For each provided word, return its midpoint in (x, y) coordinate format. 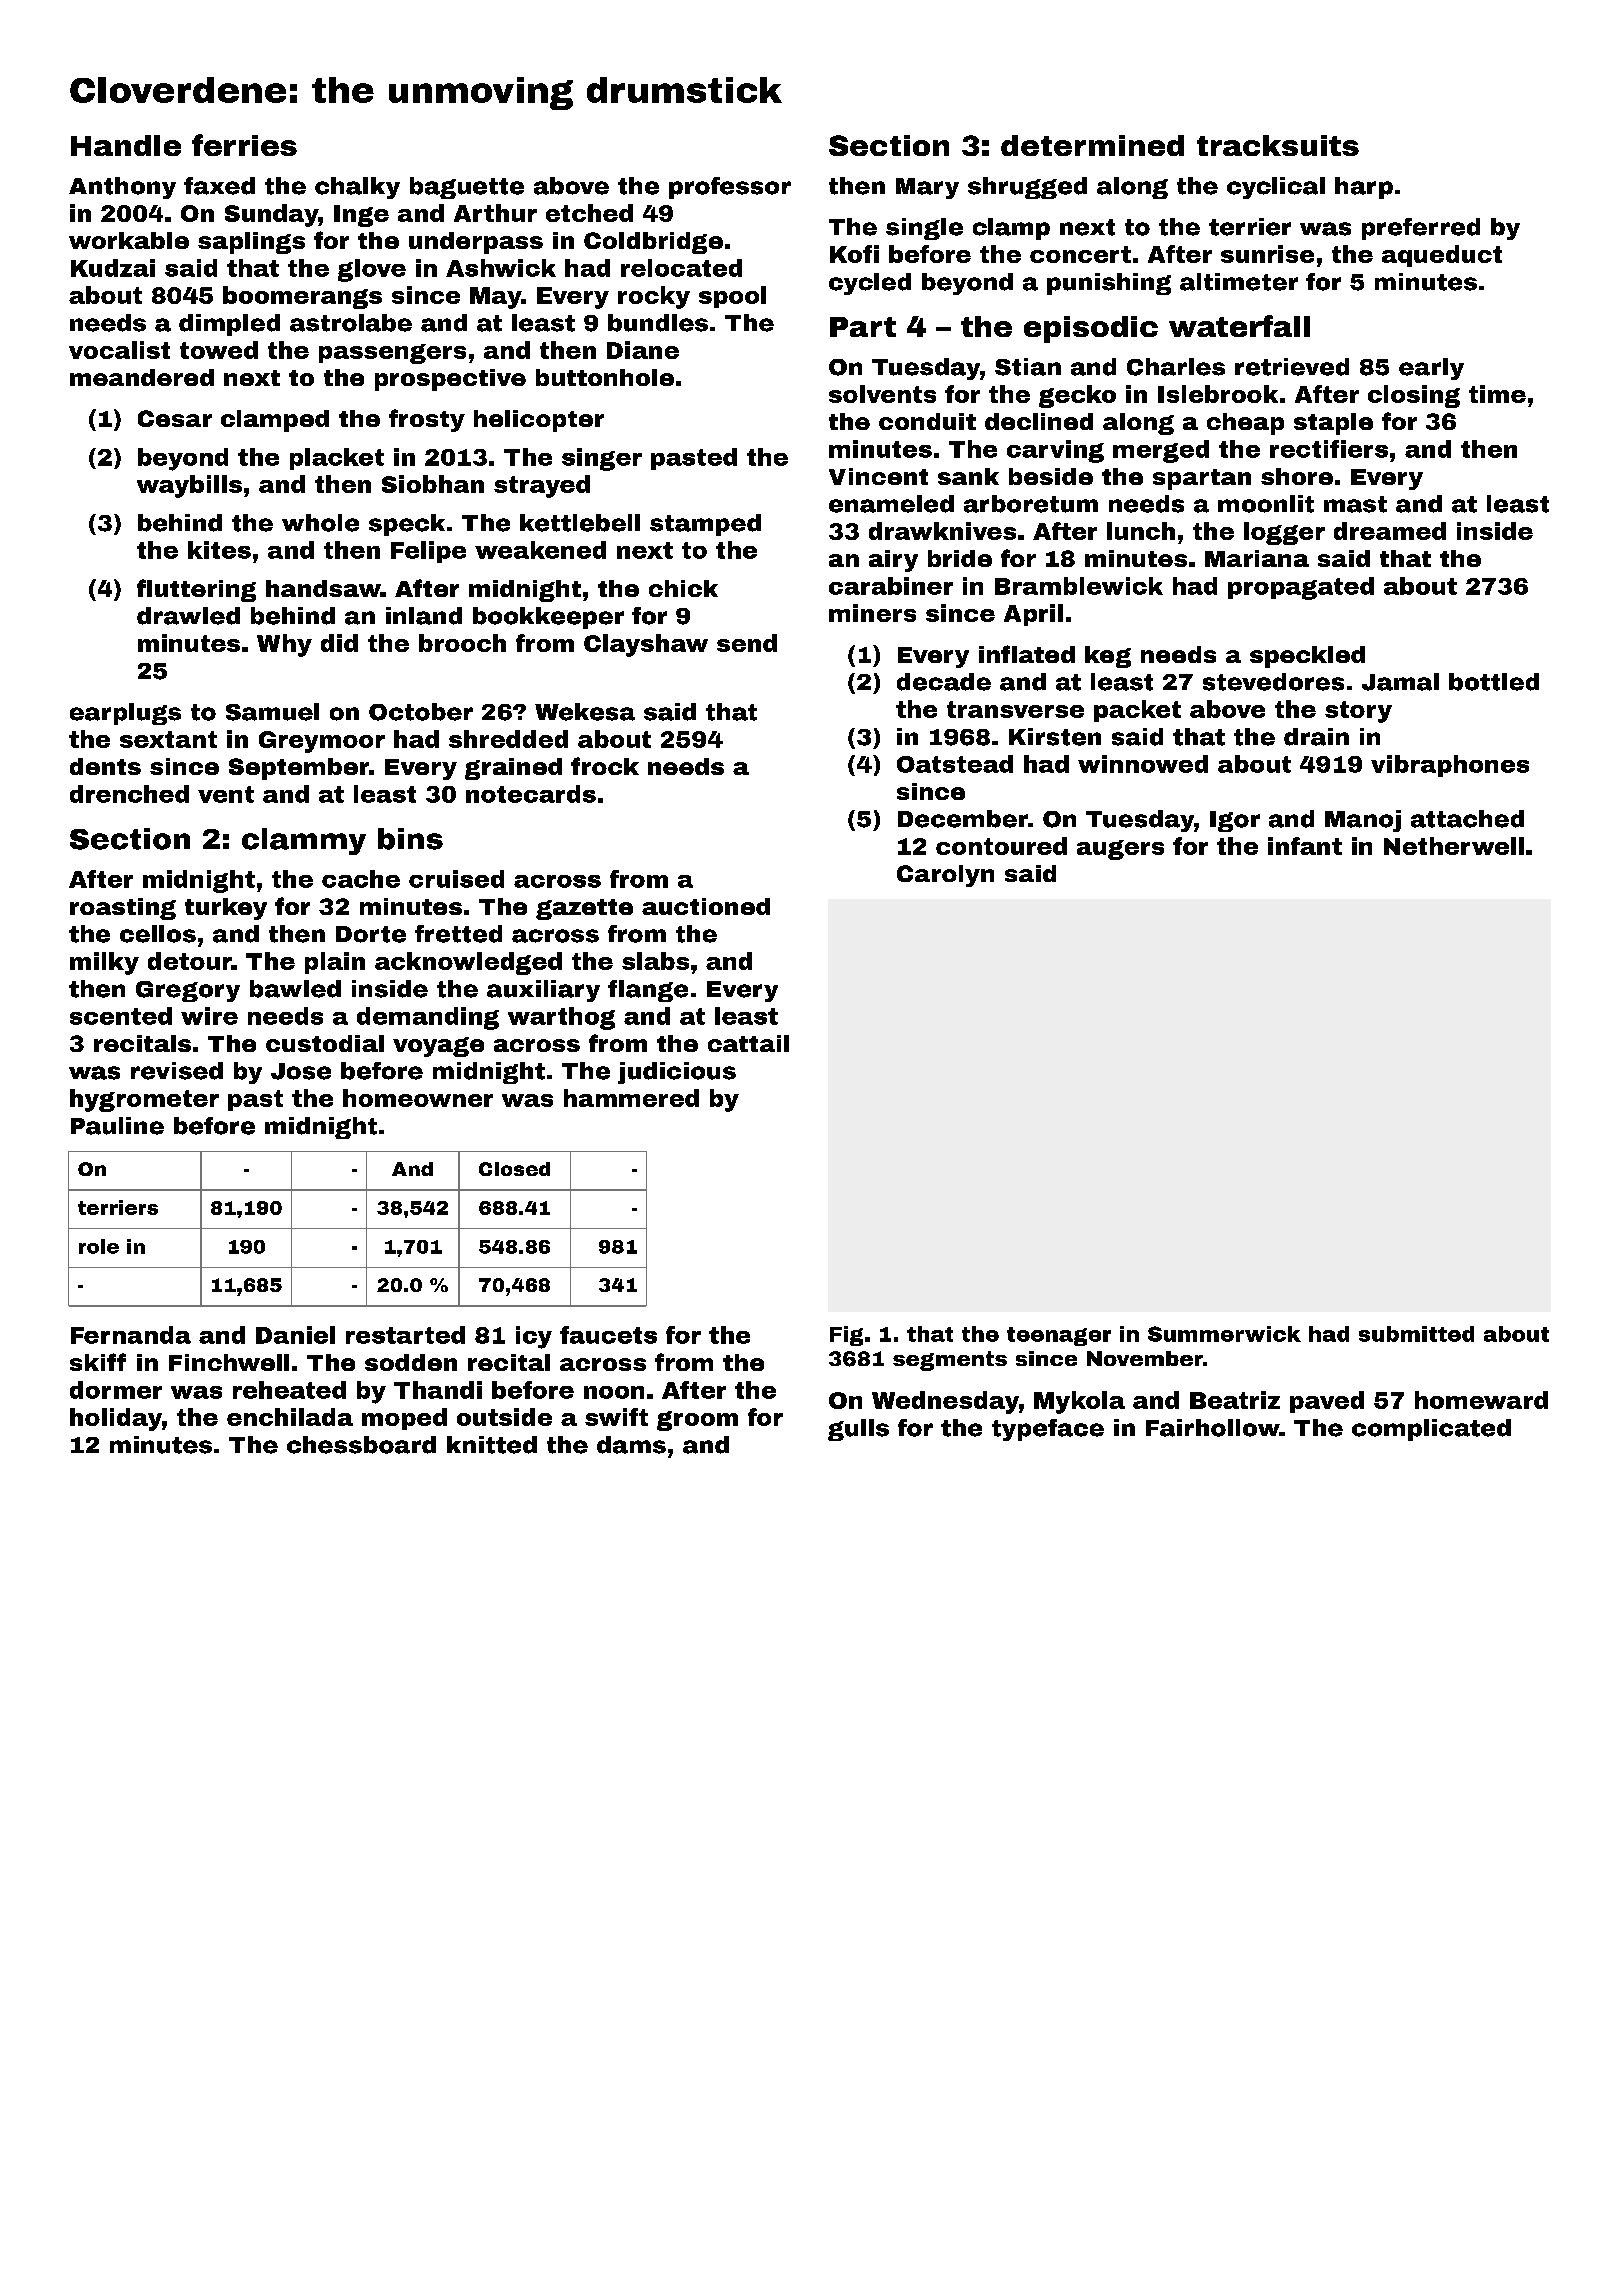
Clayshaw (646, 645)
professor (730, 188)
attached (1467, 819)
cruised (456, 879)
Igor (1235, 821)
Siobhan (433, 484)
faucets (608, 1335)
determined (1092, 145)
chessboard (361, 1445)
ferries (244, 145)
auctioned (706, 906)
